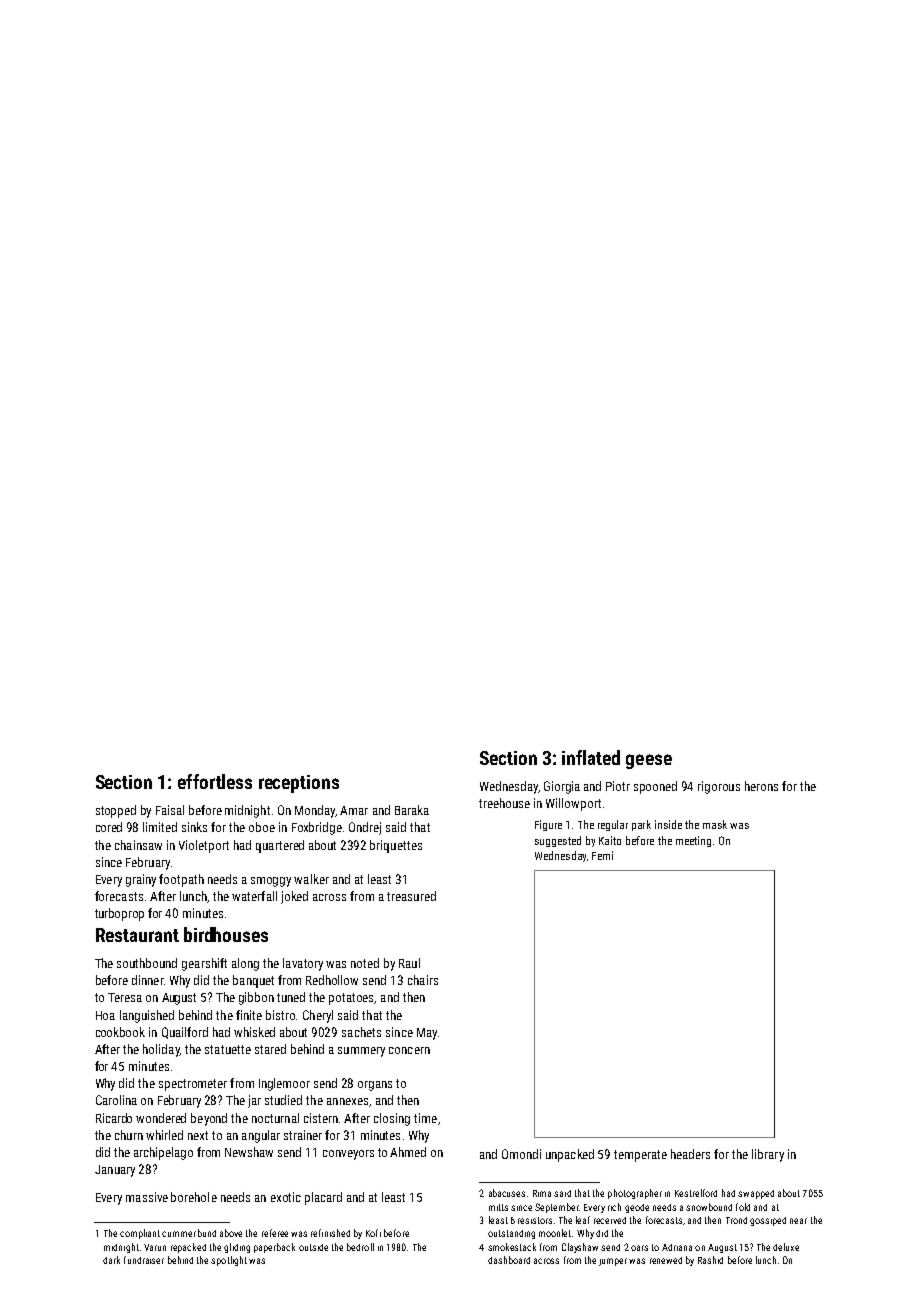 This screenshot has height=1308, width=924. Describe the element at coordinates (591, 757) in the screenshot. I see `inflated` at that location.
